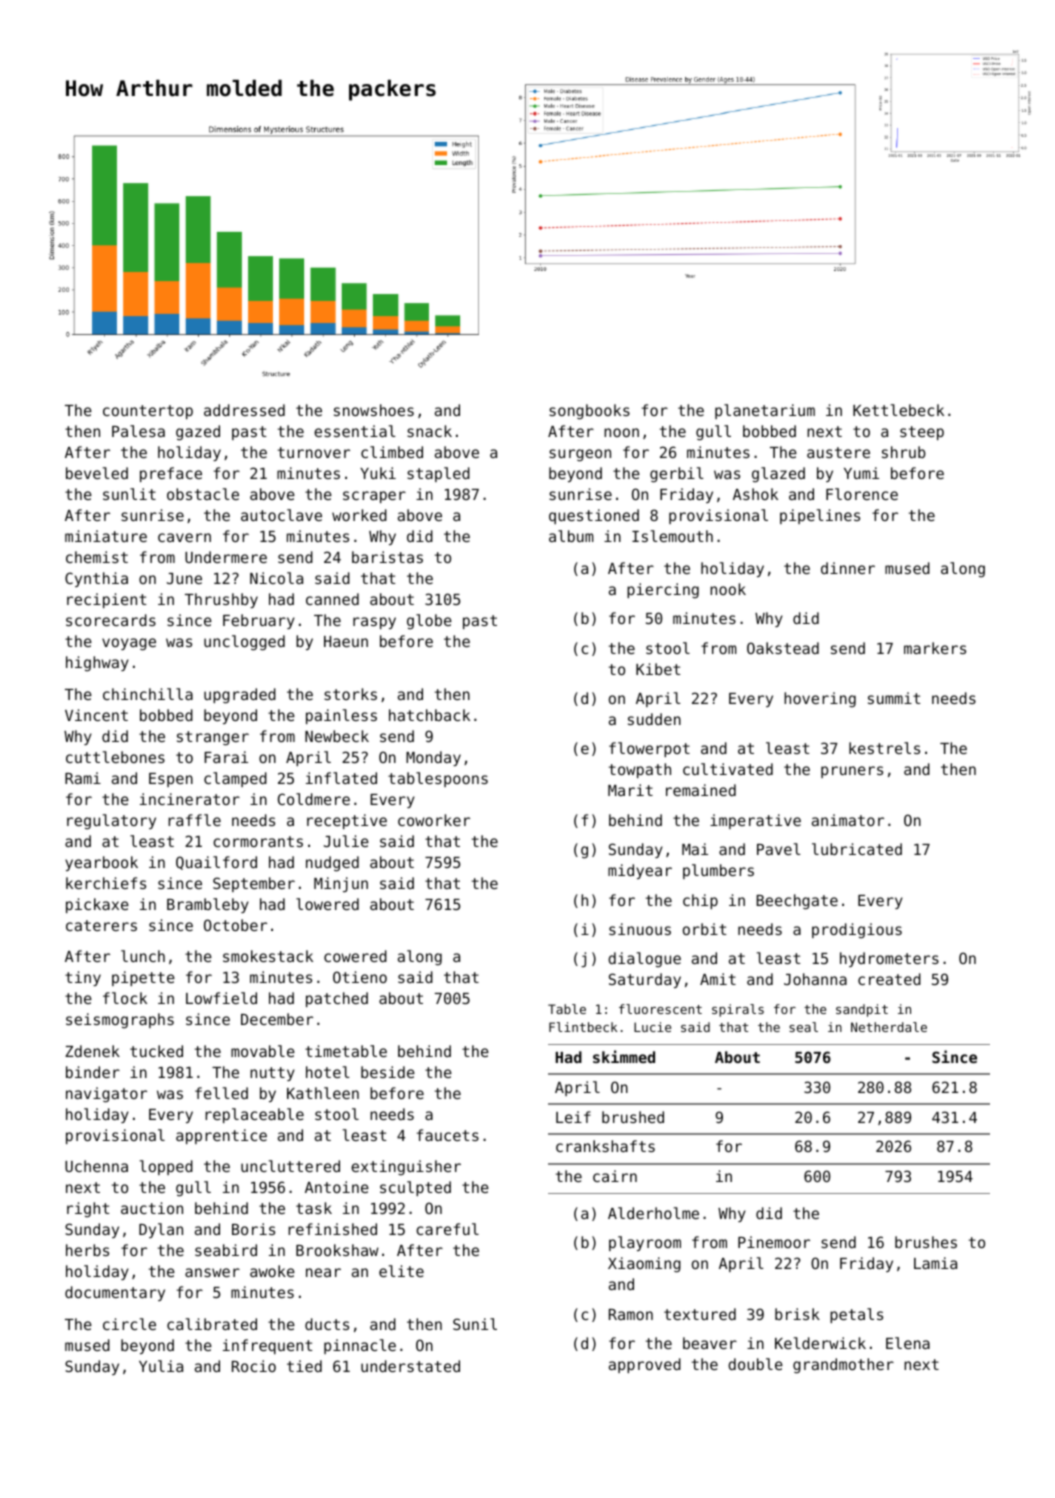 The height and width of the image is (1498, 1055). I want to click on Johanna, so click(815, 979).
